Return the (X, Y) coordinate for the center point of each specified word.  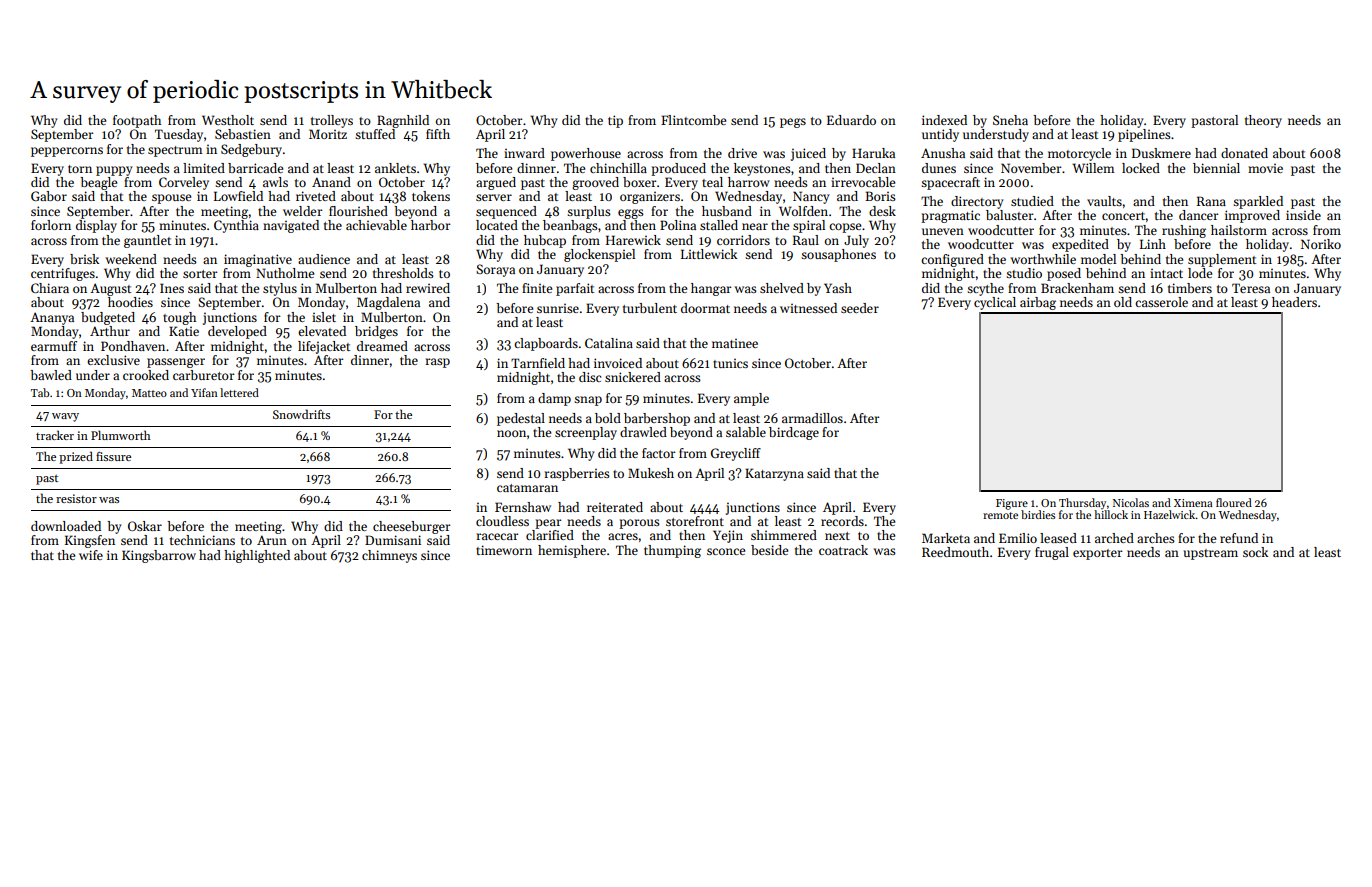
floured (1234, 502)
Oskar (145, 526)
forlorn (51, 225)
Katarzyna (774, 474)
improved (1252, 216)
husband (727, 211)
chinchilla (618, 168)
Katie (184, 331)
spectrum (175, 151)
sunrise (558, 308)
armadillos (812, 418)
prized (76, 457)
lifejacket (324, 347)
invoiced (618, 363)
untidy (940, 135)
